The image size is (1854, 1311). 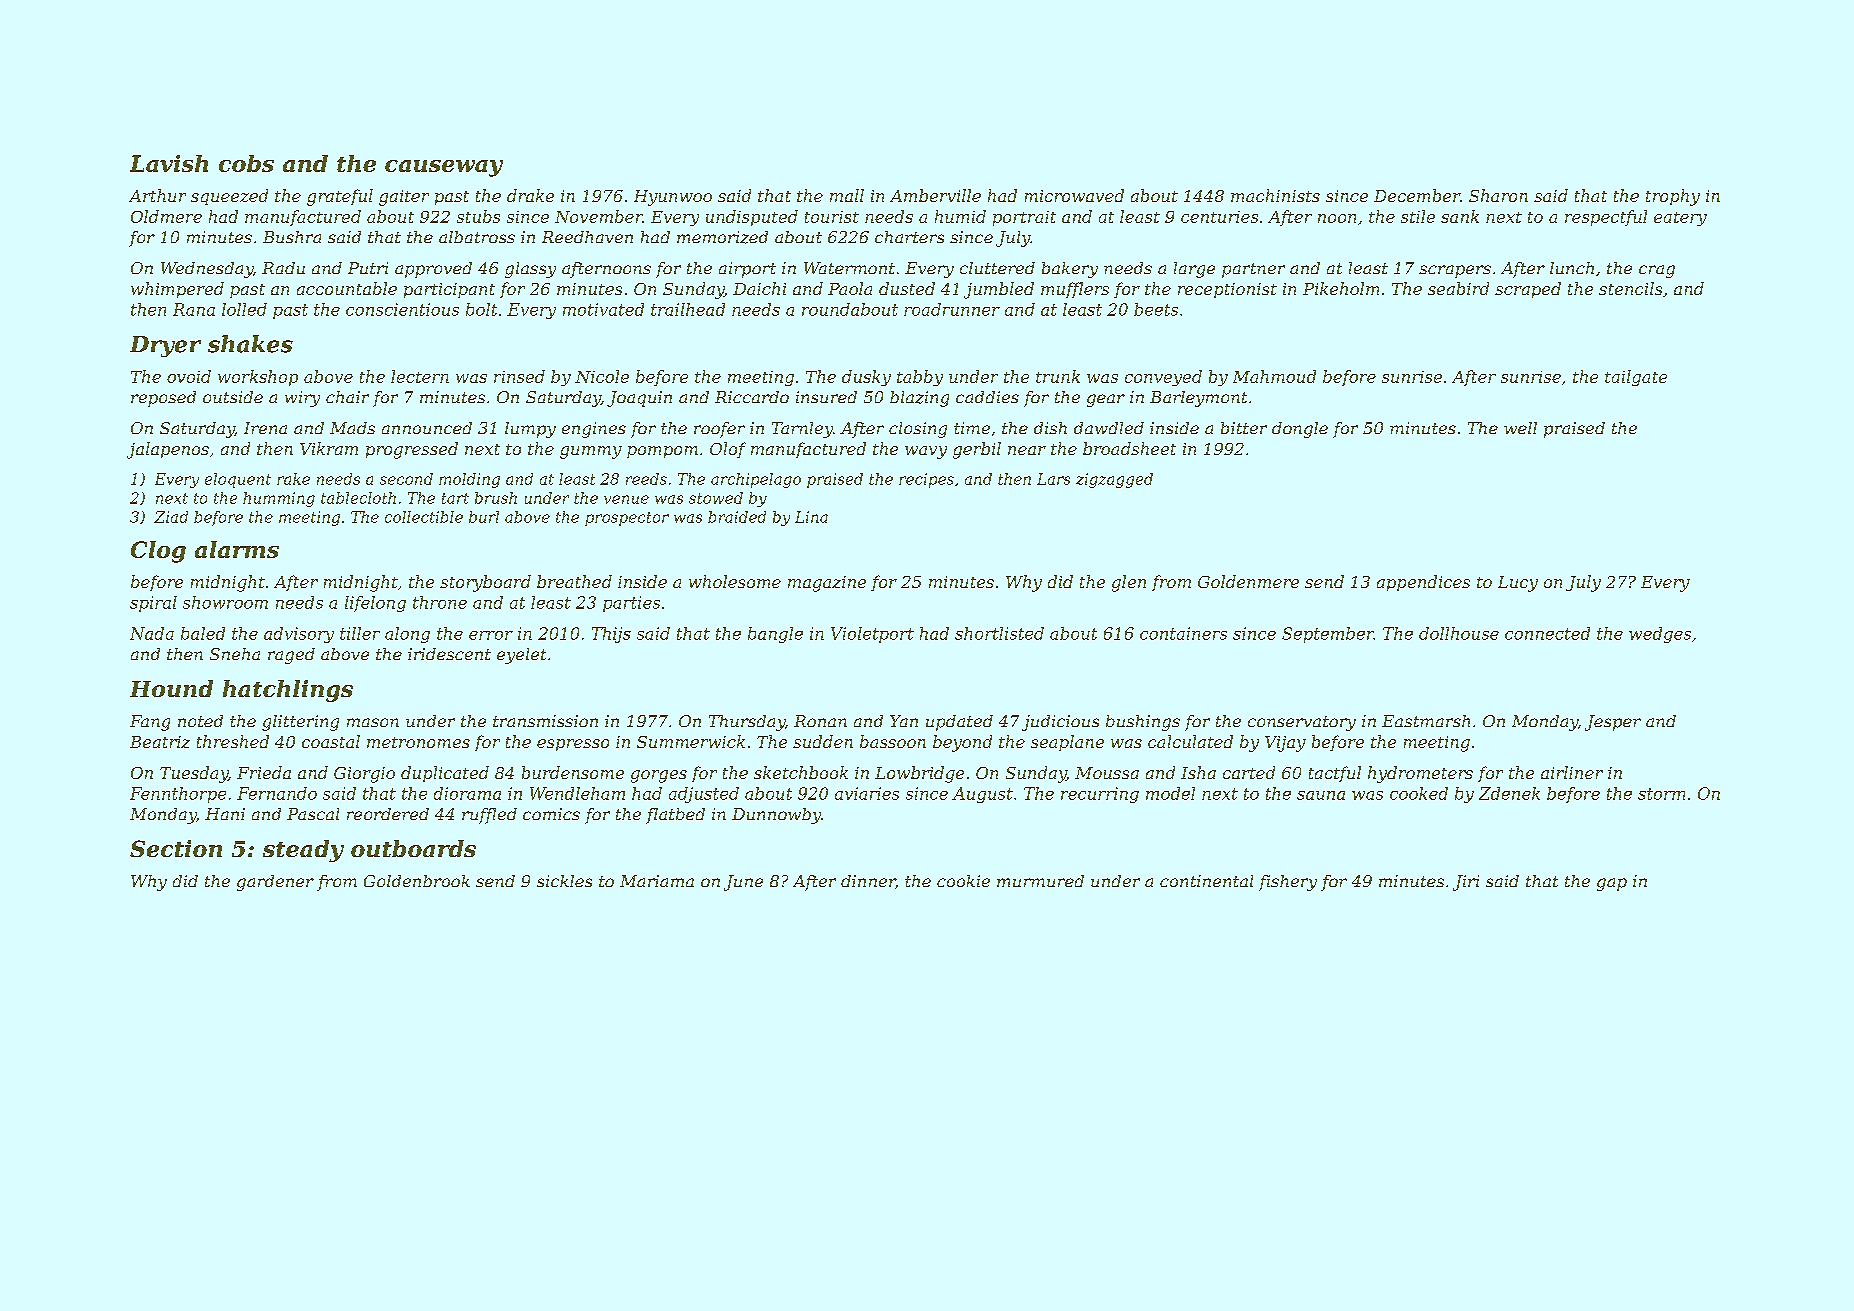 What do you see at coordinates (444, 168) in the screenshot?
I see `causeway` at bounding box center [444, 168].
